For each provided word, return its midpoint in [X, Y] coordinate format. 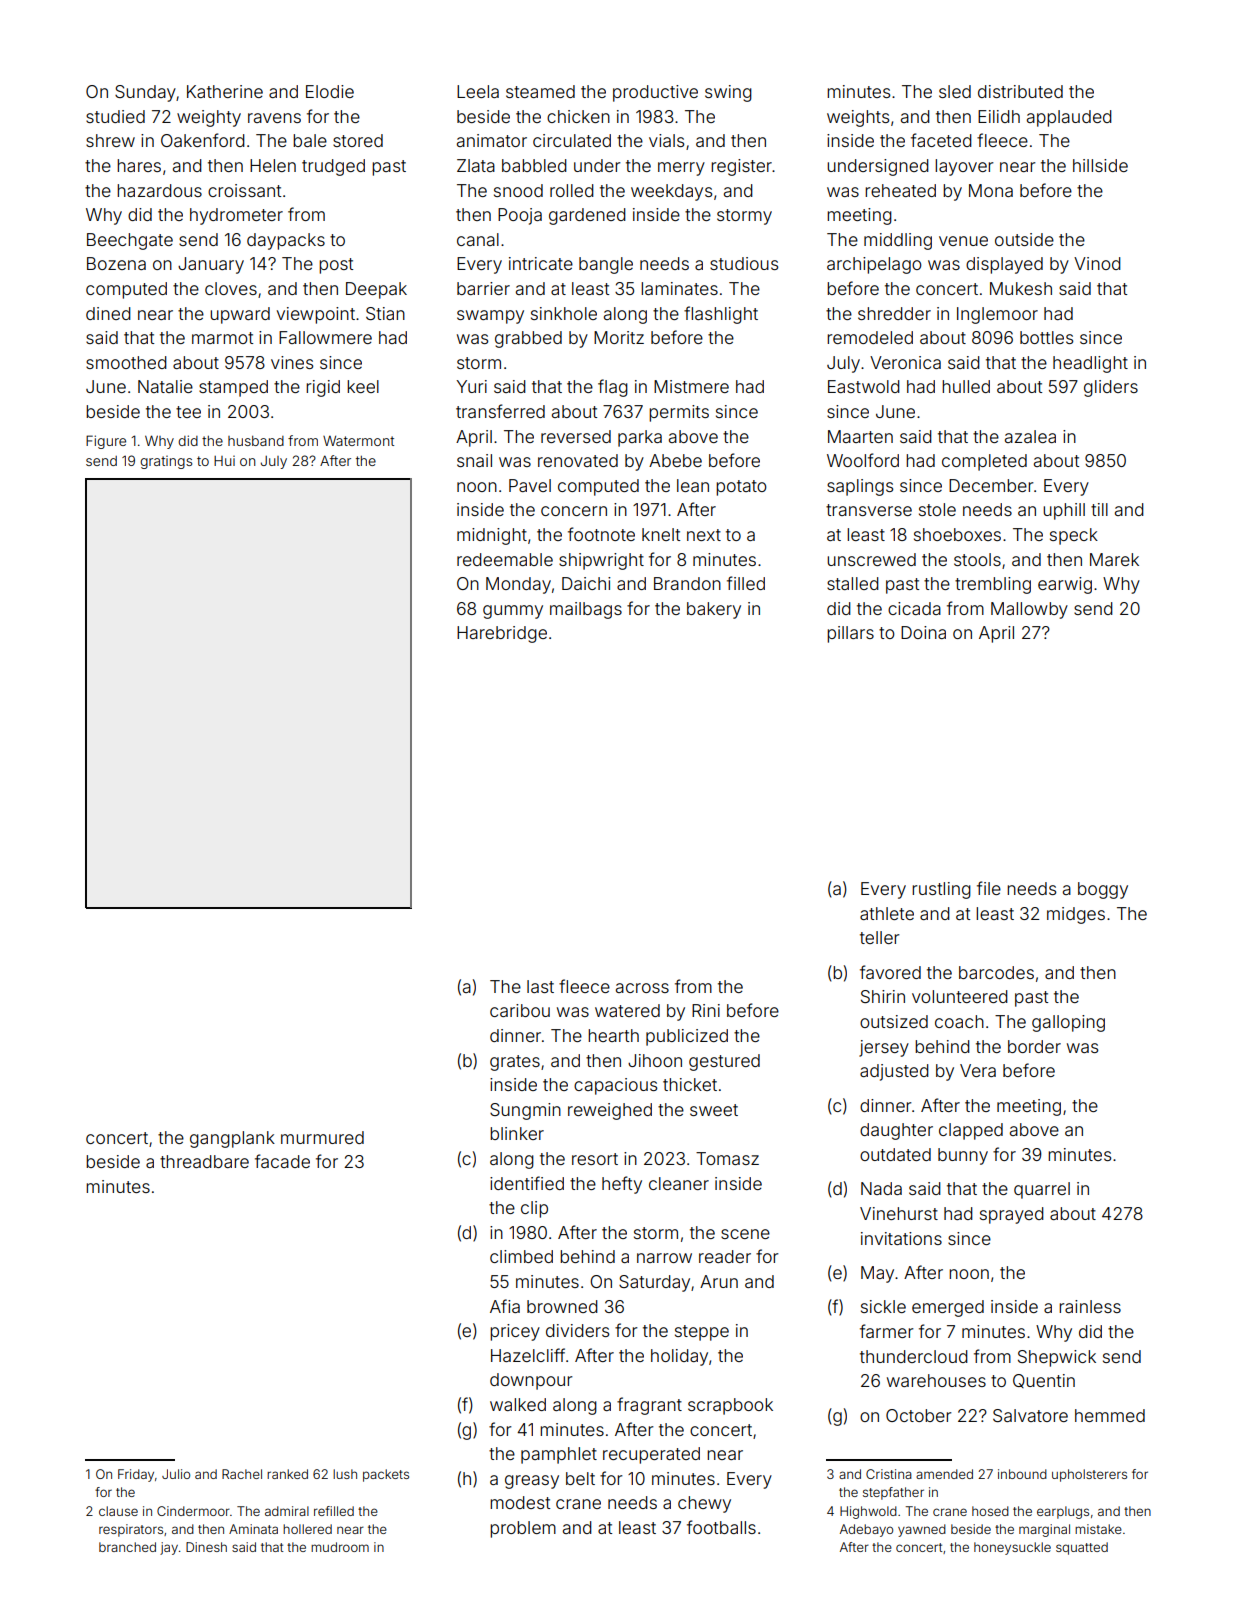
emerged [948, 1308]
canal [478, 239]
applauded [1069, 118]
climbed [521, 1256]
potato [741, 488]
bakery [714, 610]
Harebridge [502, 634]
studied [115, 116]
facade [282, 1161]
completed [984, 462]
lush [345, 1474]
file [989, 888]
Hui [224, 461]
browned [562, 1306]
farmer [887, 1331]
